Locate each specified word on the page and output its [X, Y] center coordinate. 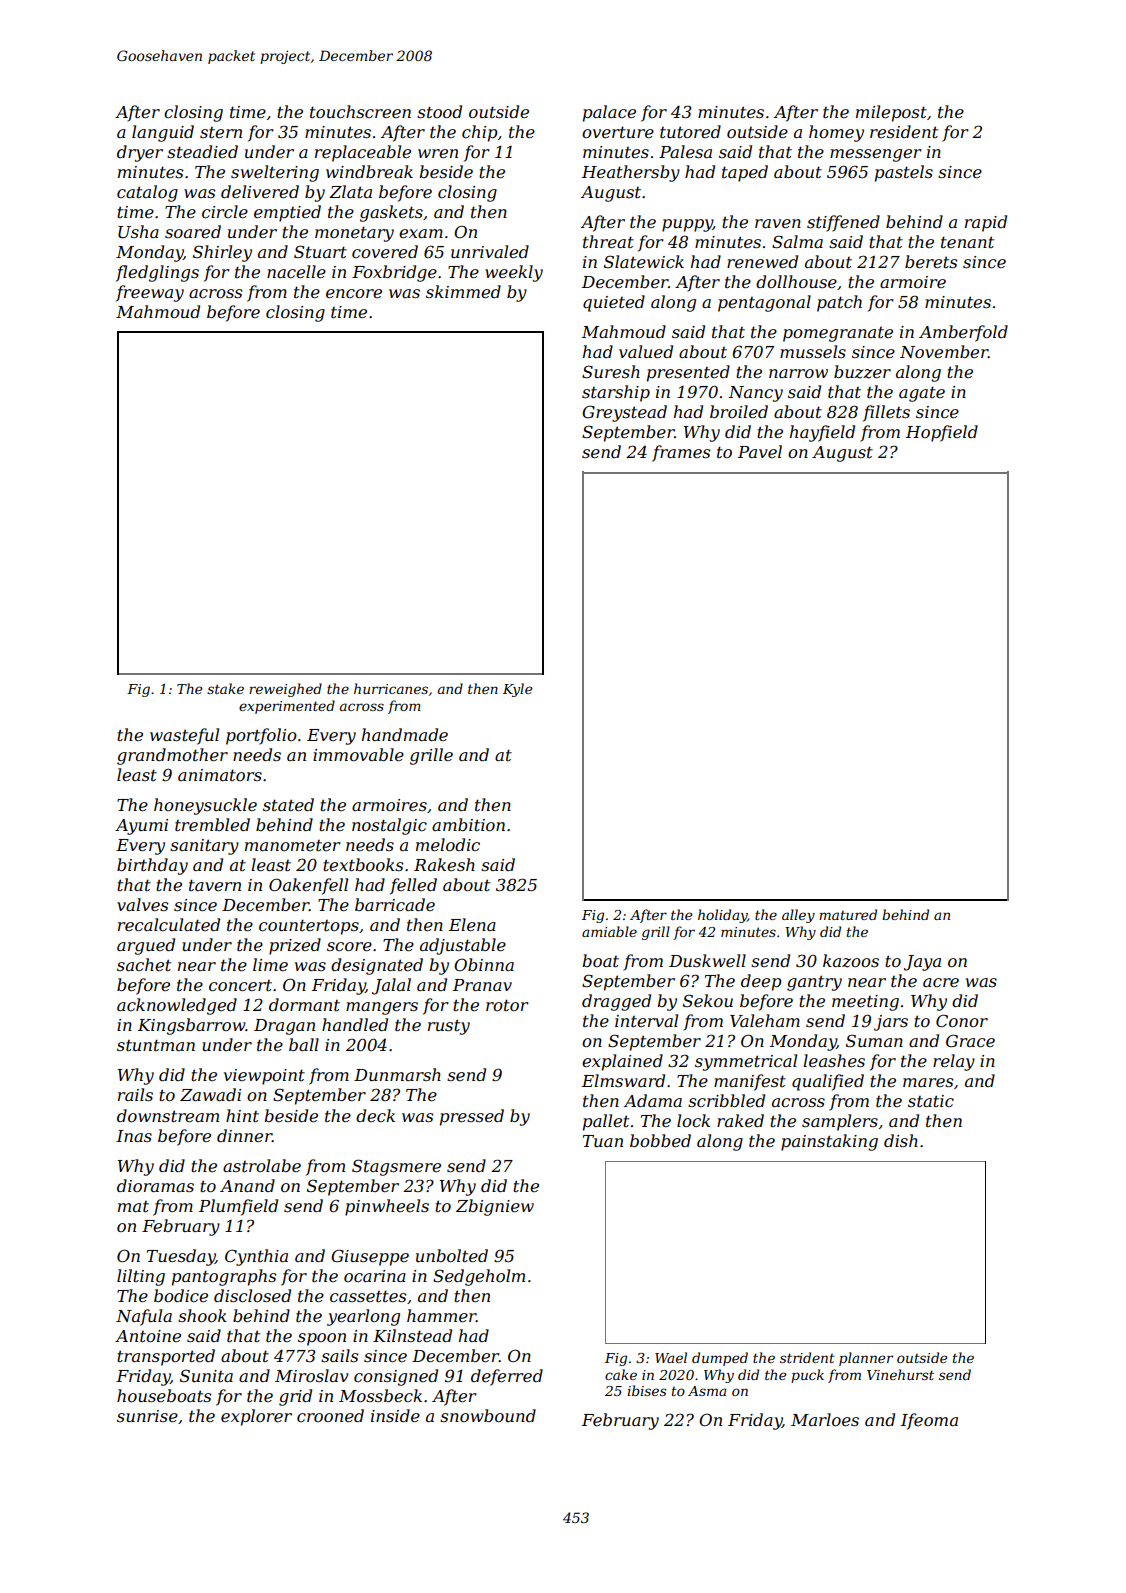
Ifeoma [929, 1421]
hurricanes [391, 688]
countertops [309, 927]
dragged [616, 1002]
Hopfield [942, 433]
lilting [141, 1277]
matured [848, 914]
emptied [287, 213]
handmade [405, 734]
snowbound [488, 1415]
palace [609, 113]
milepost [891, 113]
